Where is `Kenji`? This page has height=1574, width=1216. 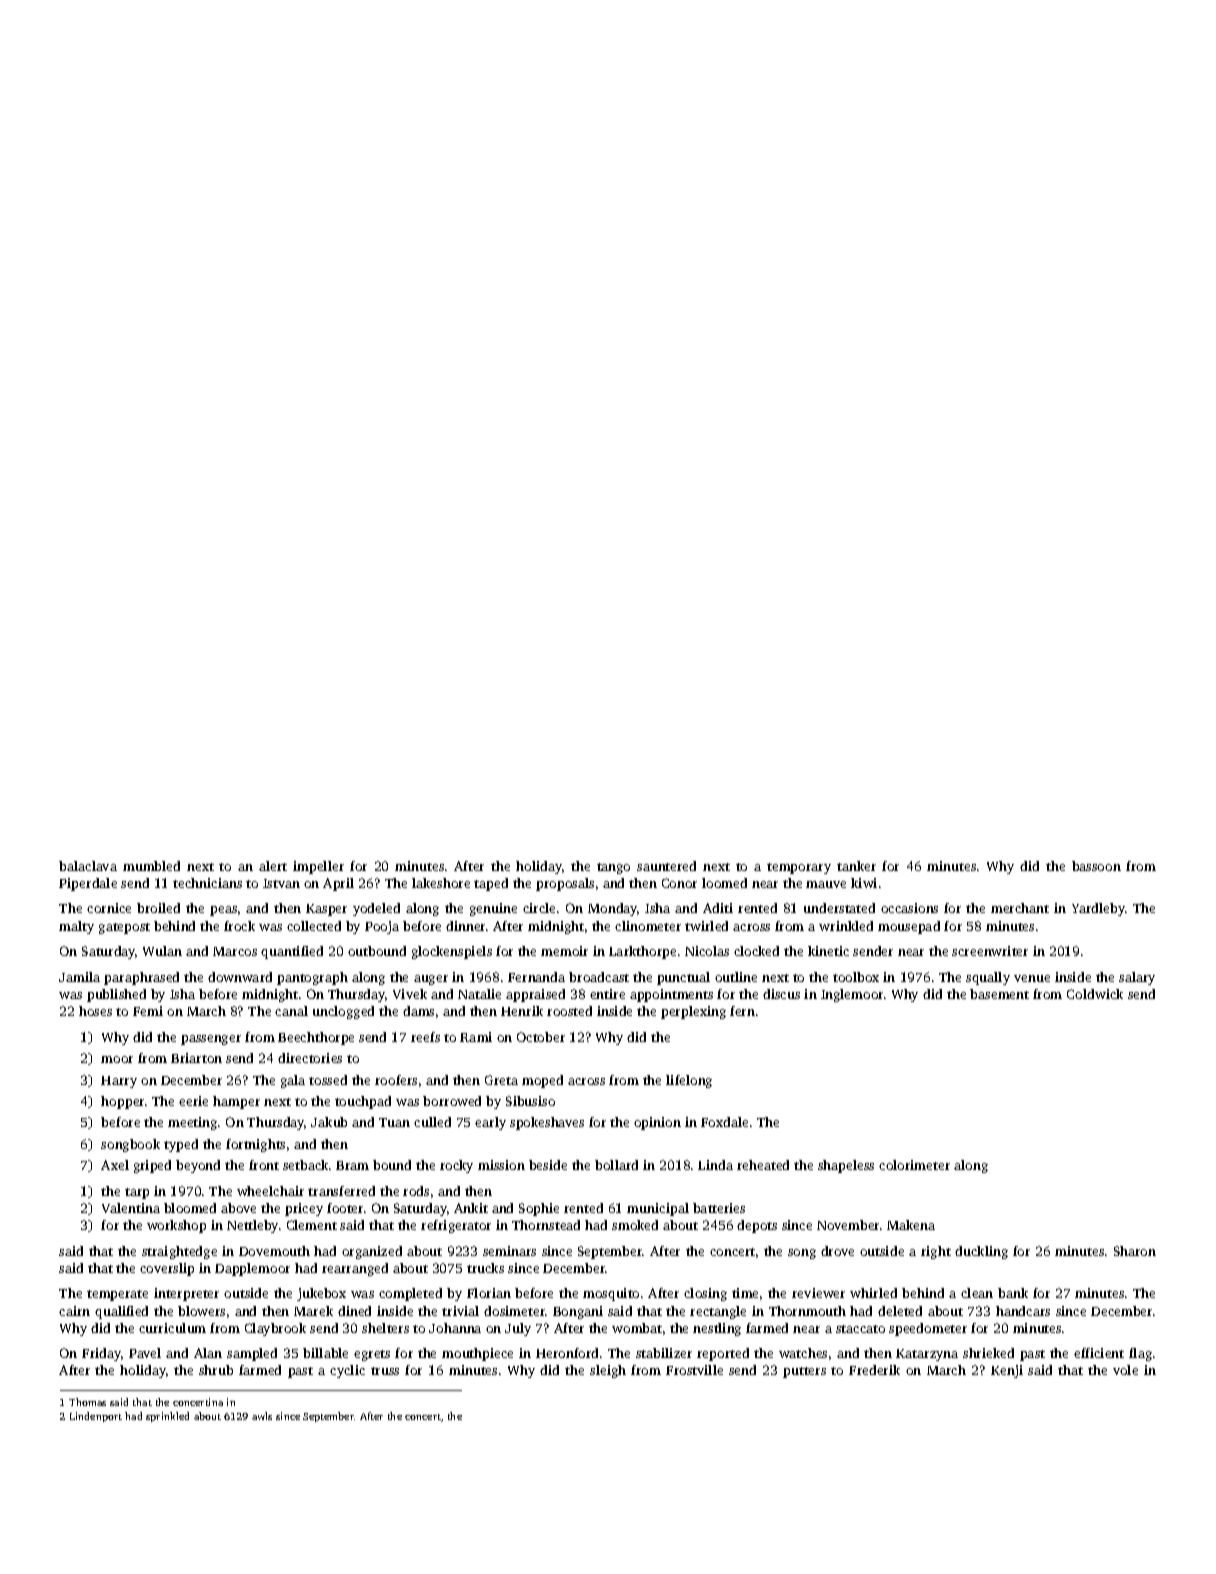
Kenji is located at coordinates (1007, 1371).
